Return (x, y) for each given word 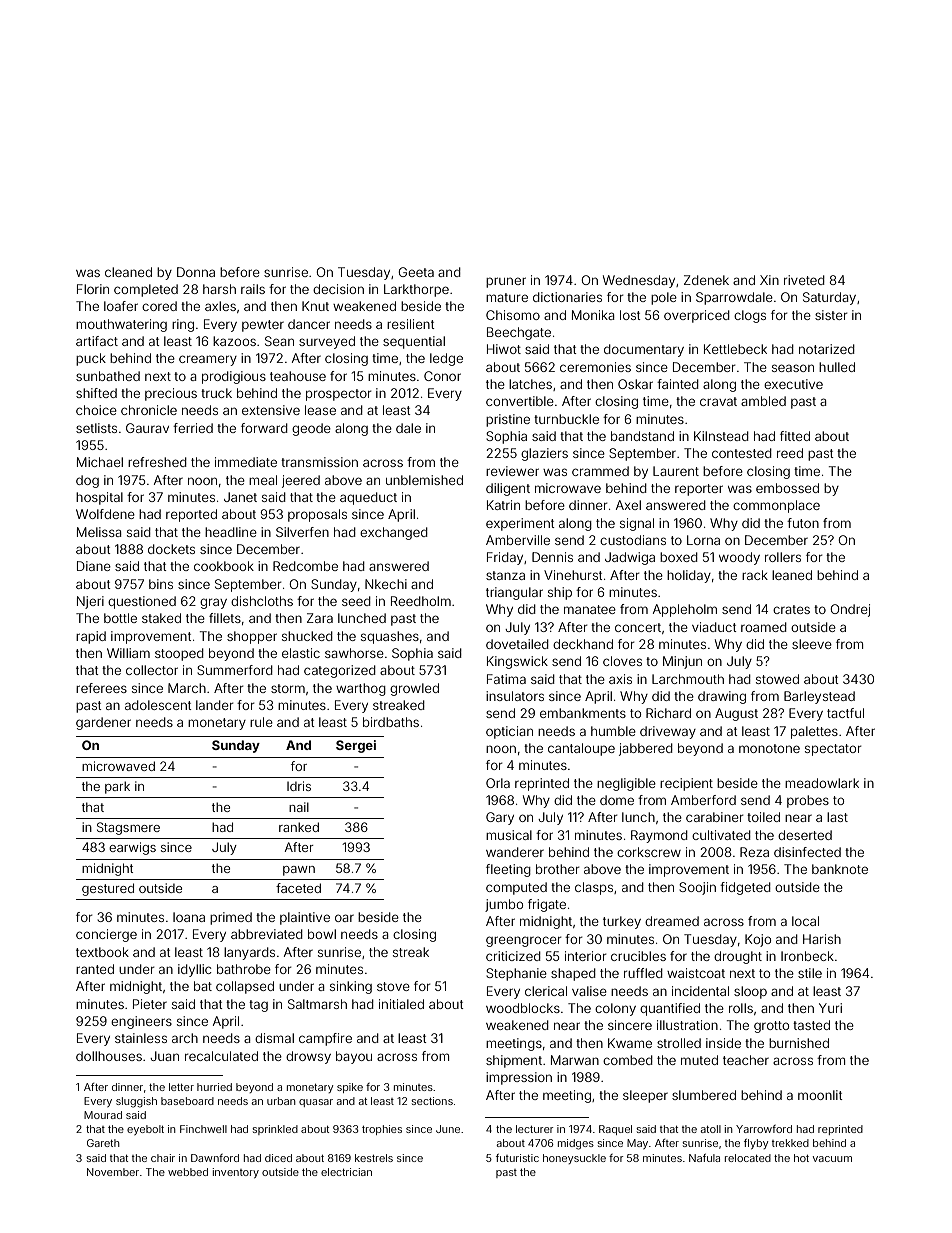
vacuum (832, 1159)
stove (393, 986)
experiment (520, 524)
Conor (442, 376)
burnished (799, 1043)
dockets (171, 549)
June (448, 1129)
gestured (108, 889)
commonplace (776, 506)
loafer (121, 306)
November (113, 1172)
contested (742, 453)
